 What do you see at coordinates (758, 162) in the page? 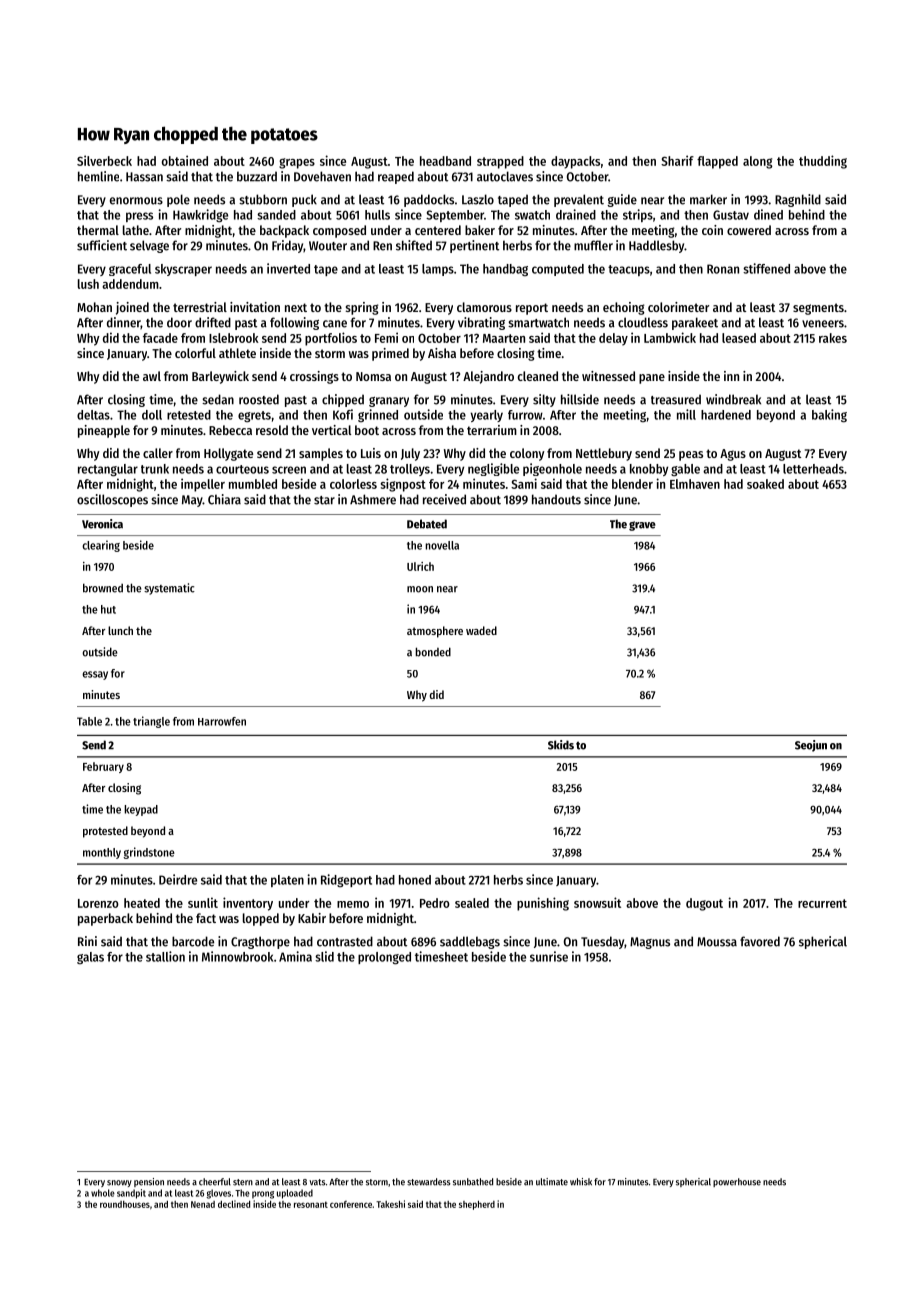
I see `along` at bounding box center [758, 162].
